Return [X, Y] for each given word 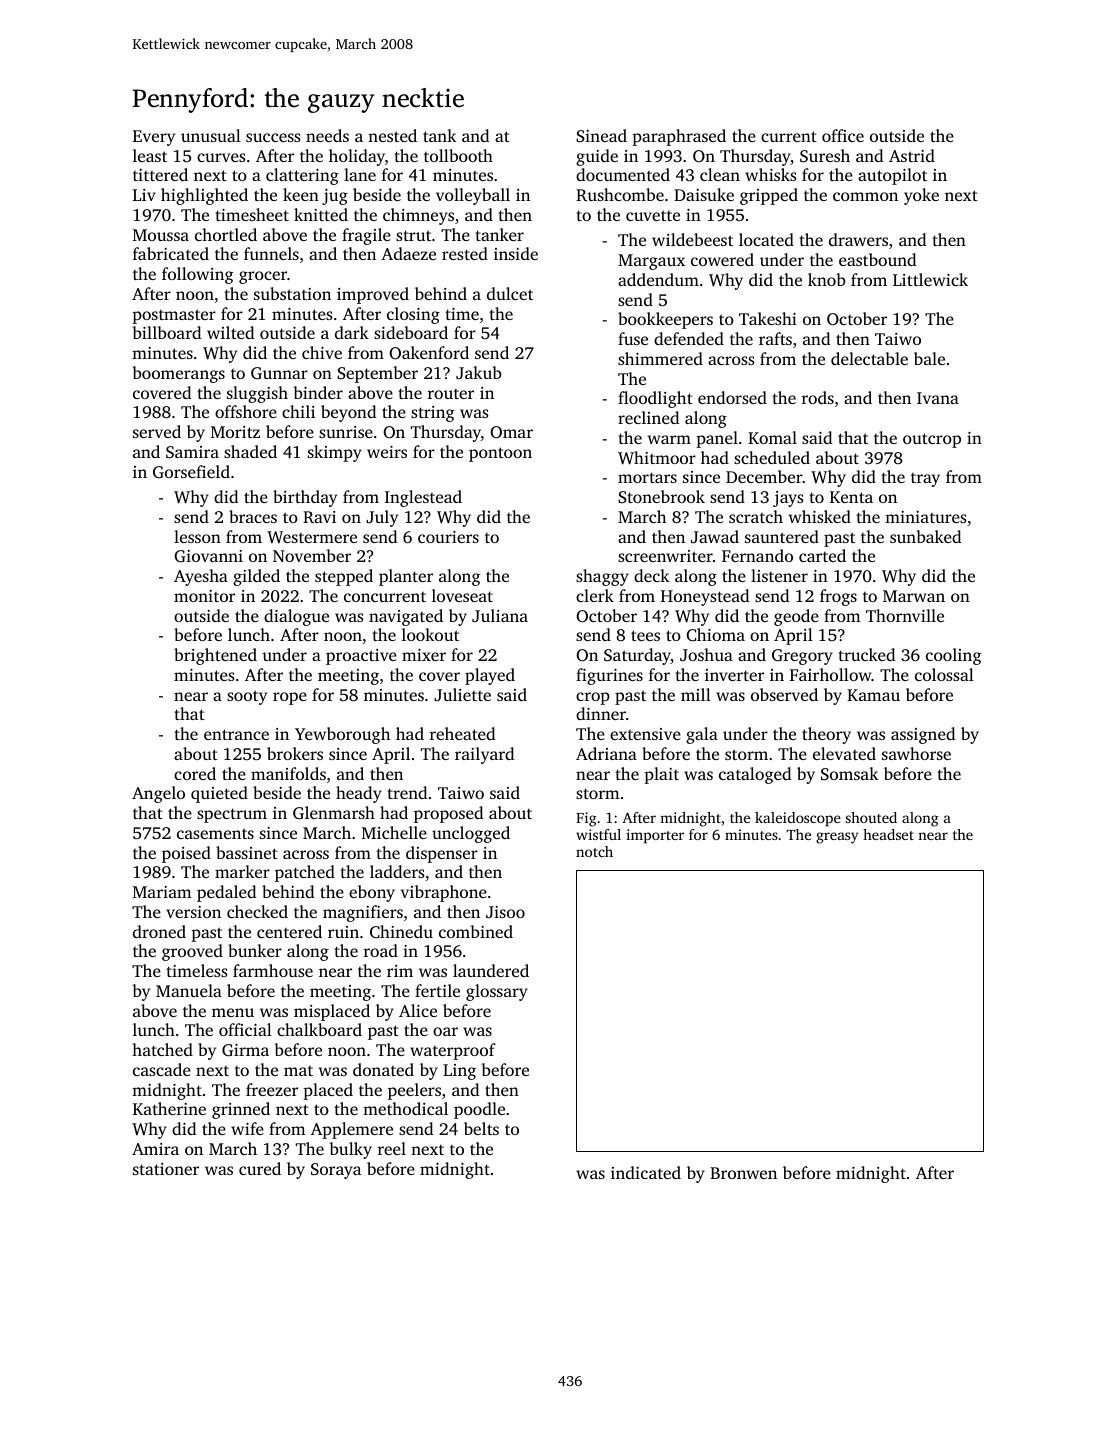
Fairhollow [831, 674]
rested [465, 253]
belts [481, 1128]
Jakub [479, 373]
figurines [609, 676]
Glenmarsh [334, 813]
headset [888, 834]
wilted [230, 332]
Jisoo [505, 912]
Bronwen [743, 1173]
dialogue [296, 617]
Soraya [336, 1171]
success [273, 137]
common [865, 196]
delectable [869, 358]
